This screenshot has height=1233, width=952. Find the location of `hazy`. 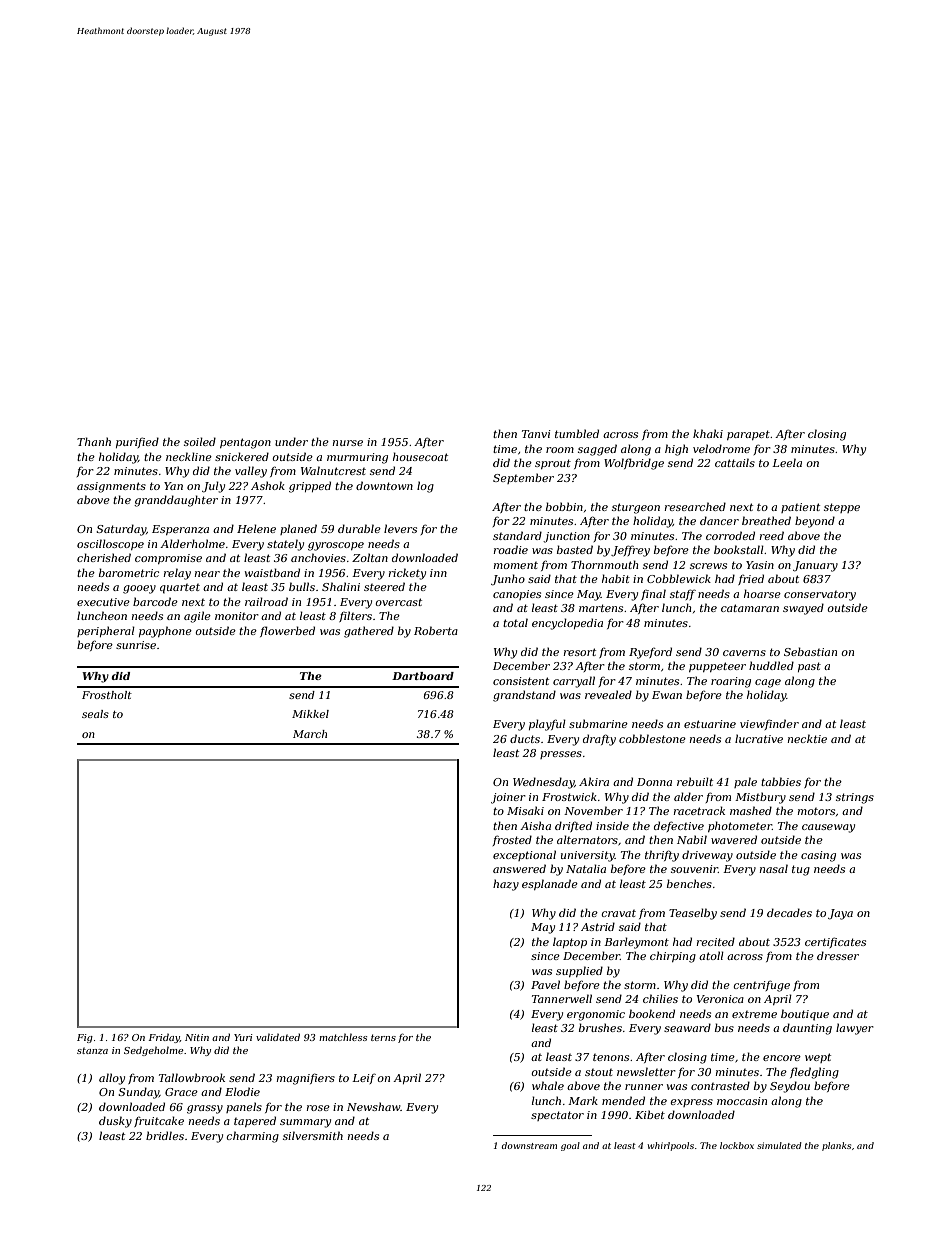

hazy is located at coordinates (506, 885).
